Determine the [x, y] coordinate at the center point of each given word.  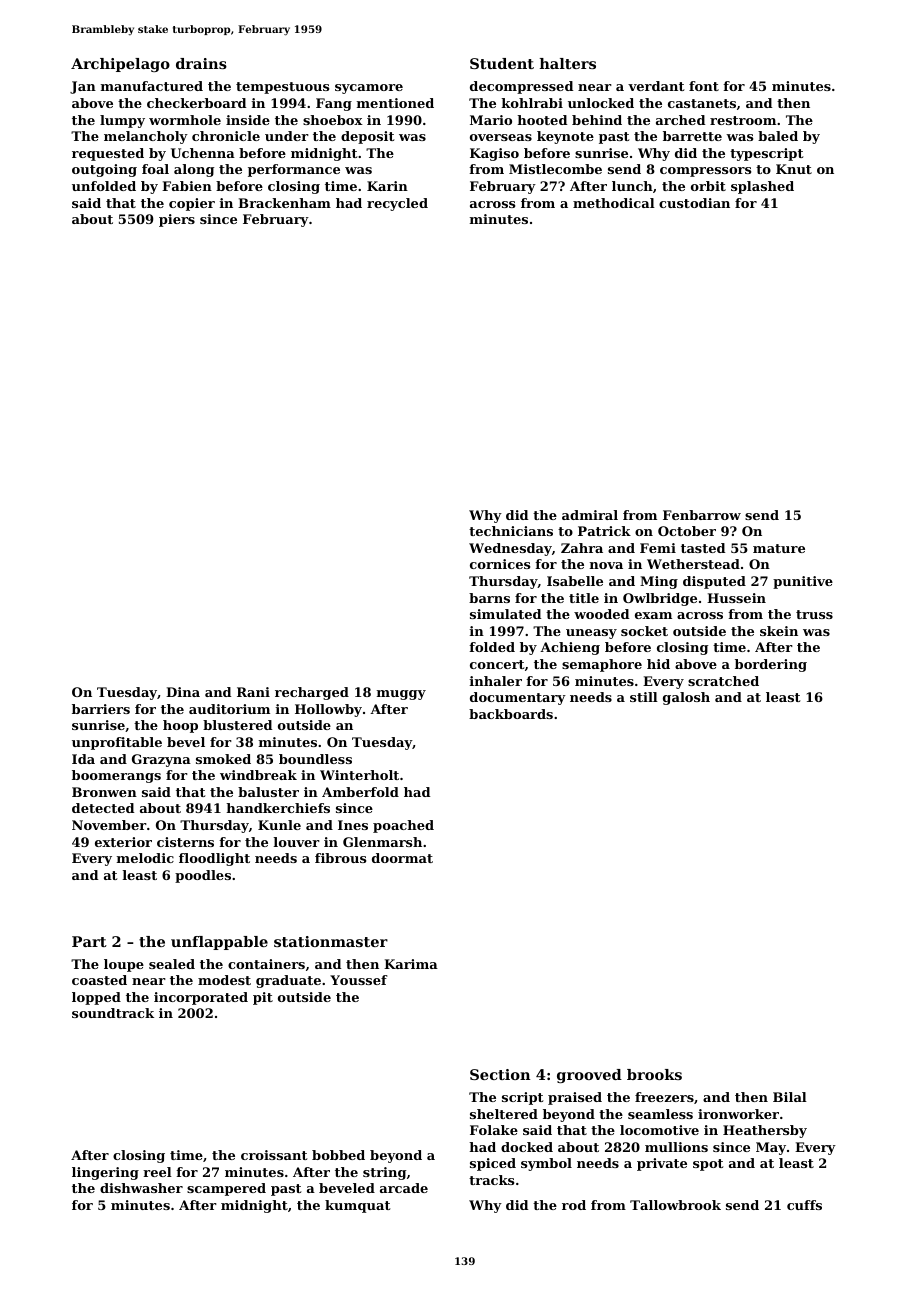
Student [502, 63]
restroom [743, 120]
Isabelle [575, 581]
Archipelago [120, 65]
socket [644, 631]
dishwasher [141, 1188]
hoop [180, 726]
